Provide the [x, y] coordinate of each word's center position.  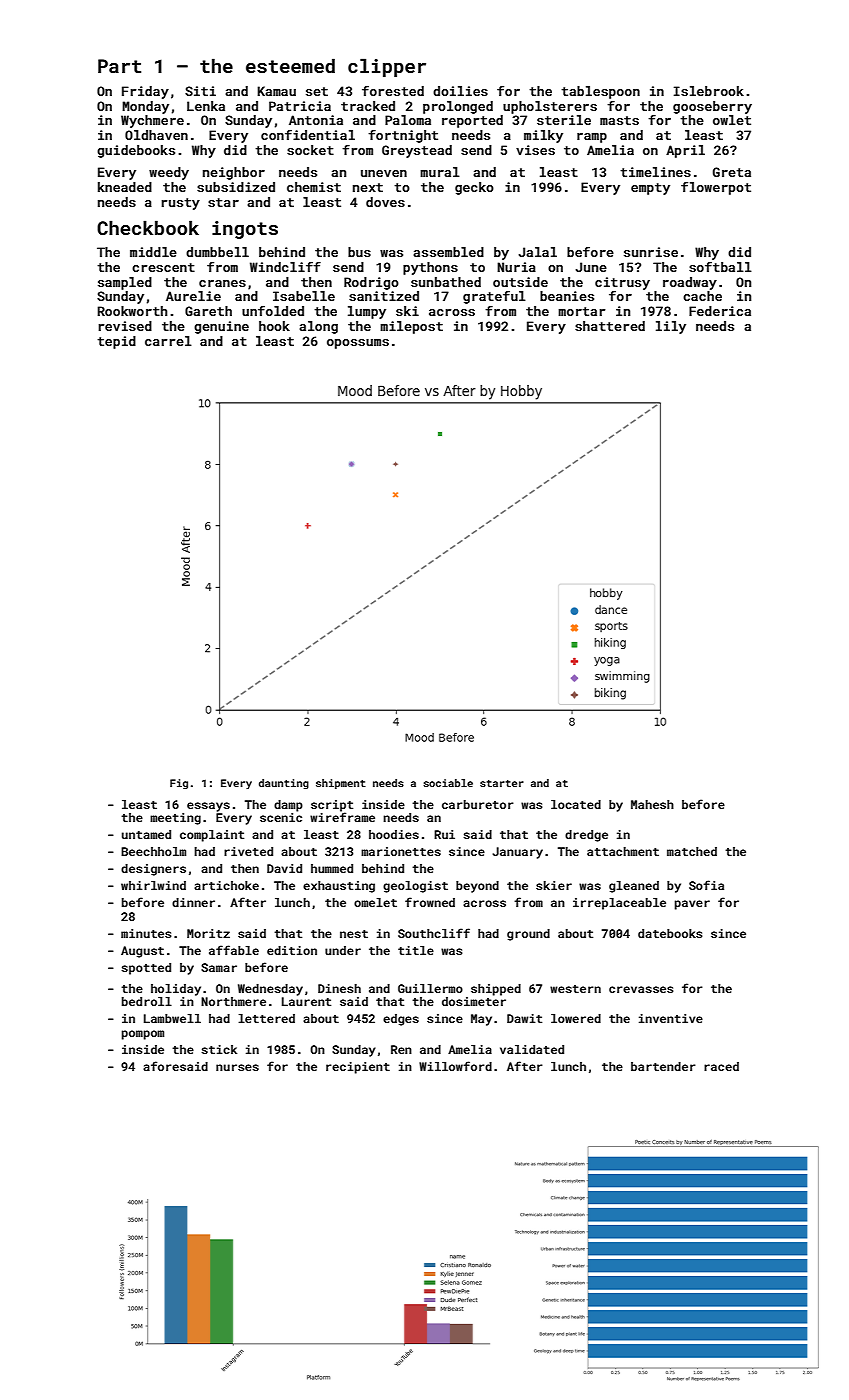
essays [208, 807]
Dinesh [339, 988]
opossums [358, 344]
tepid [116, 342]
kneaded [125, 187]
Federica [720, 311]
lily [671, 327]
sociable [448, 783]
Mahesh [652, 804]
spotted [146, 969]
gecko [474, 188]
